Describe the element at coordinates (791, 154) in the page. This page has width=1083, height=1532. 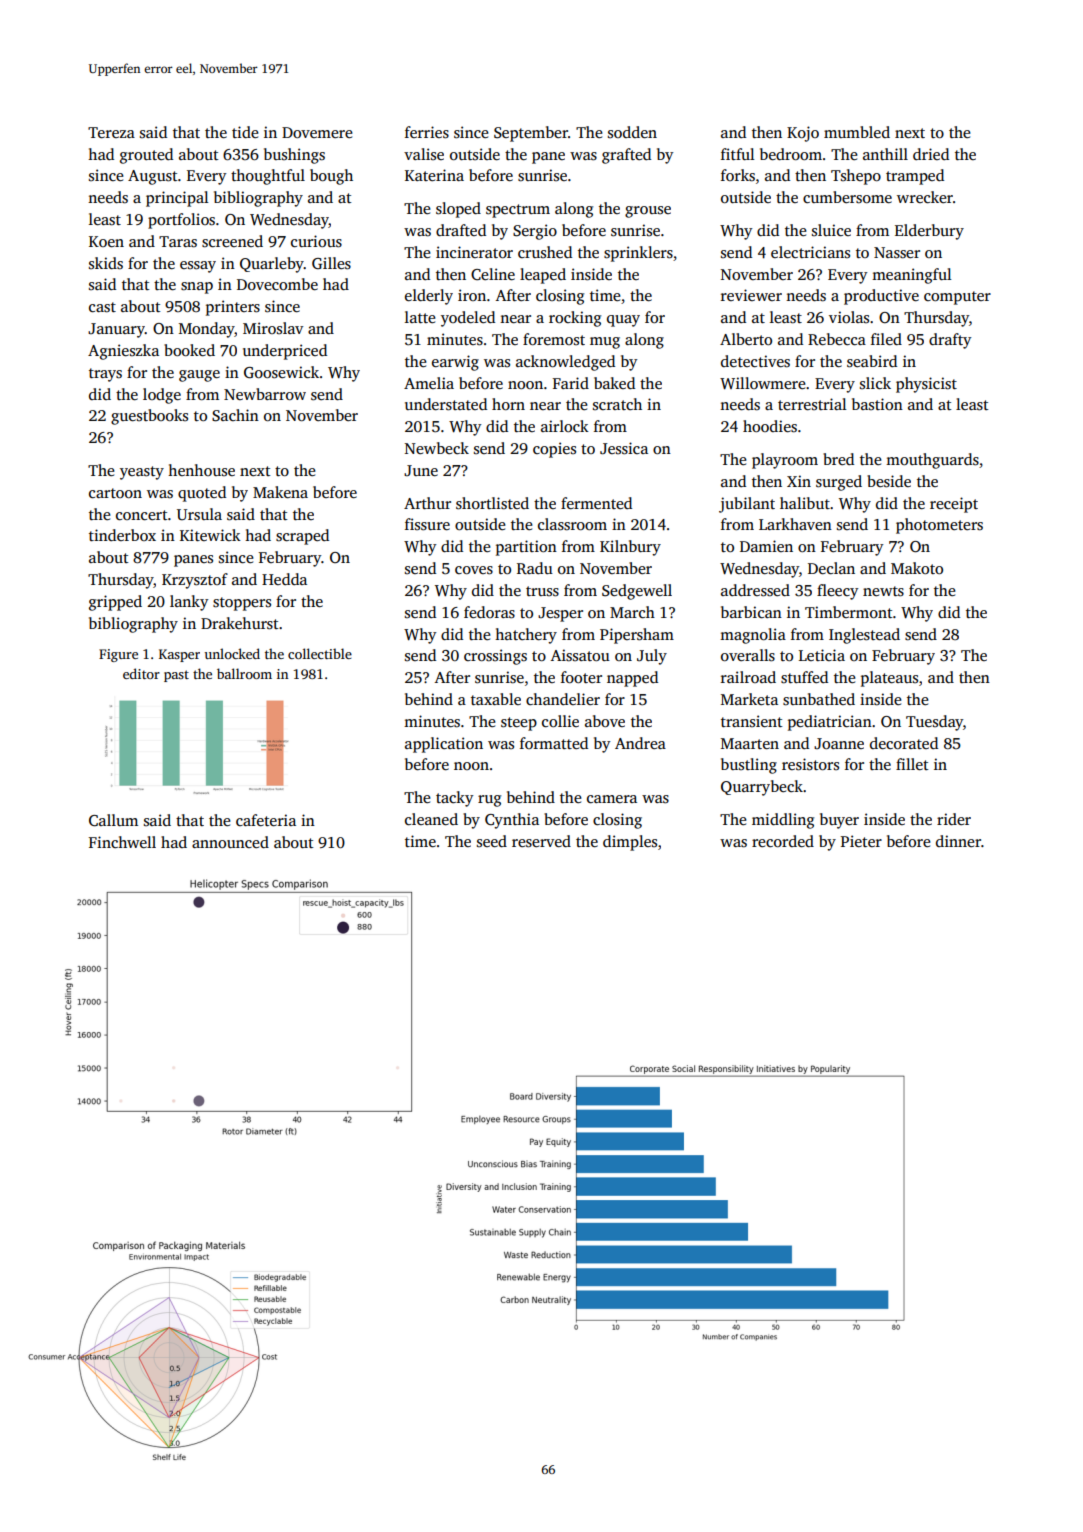
I see `bedroom` at that location.
